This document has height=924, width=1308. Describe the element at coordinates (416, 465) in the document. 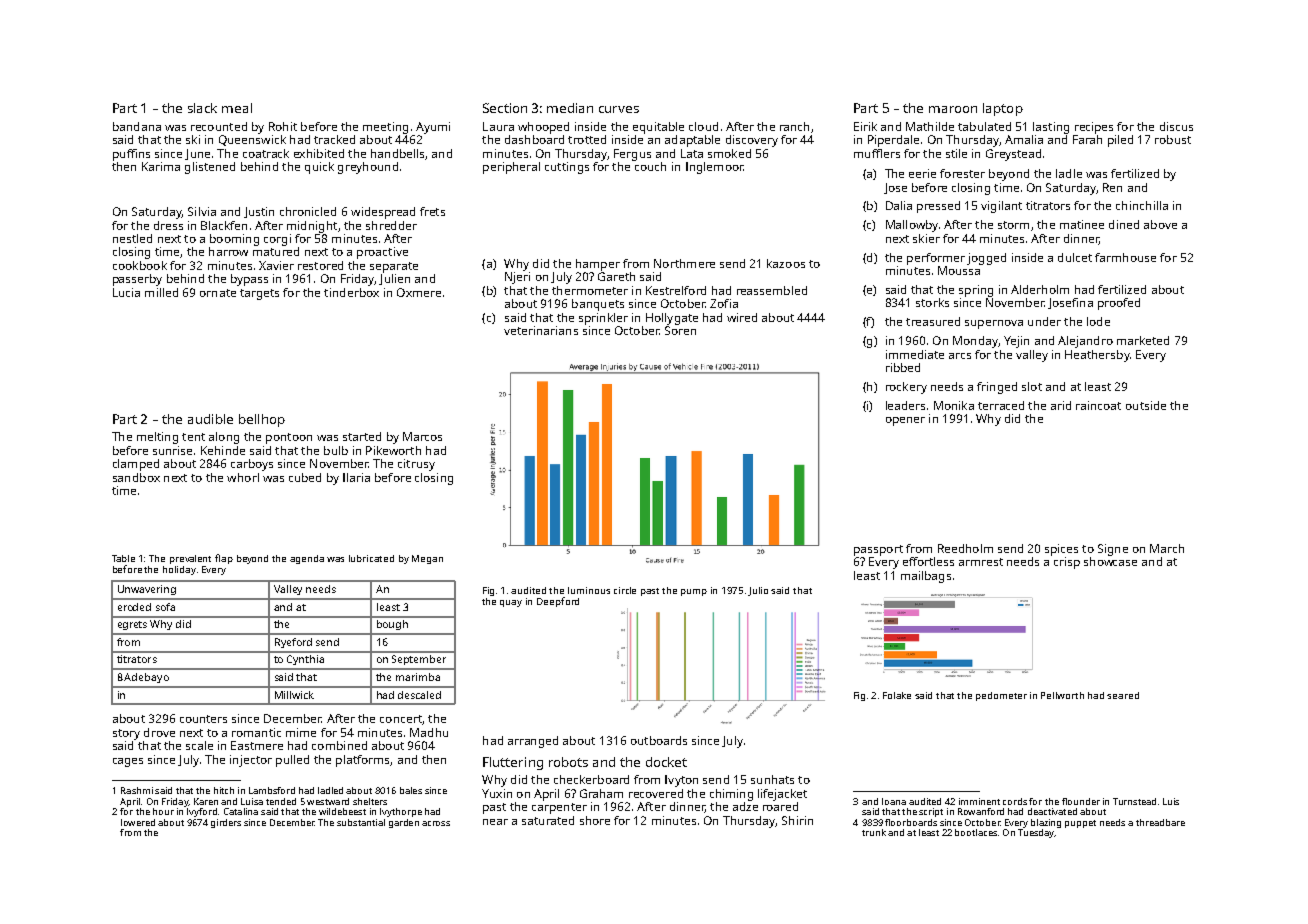

I see `citrusy` at that location.
